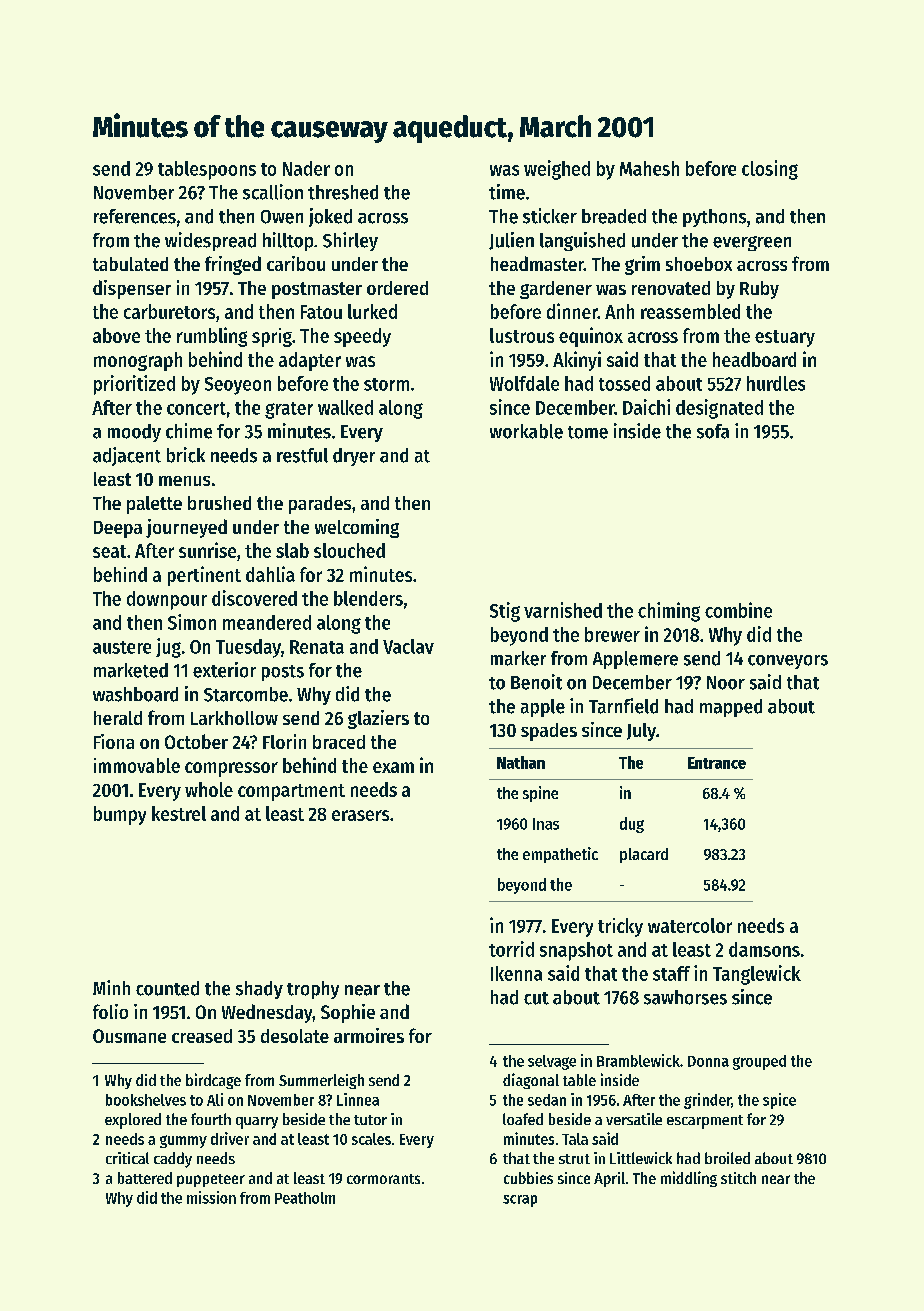  I want to click on scrap, so click(520, 1201).
